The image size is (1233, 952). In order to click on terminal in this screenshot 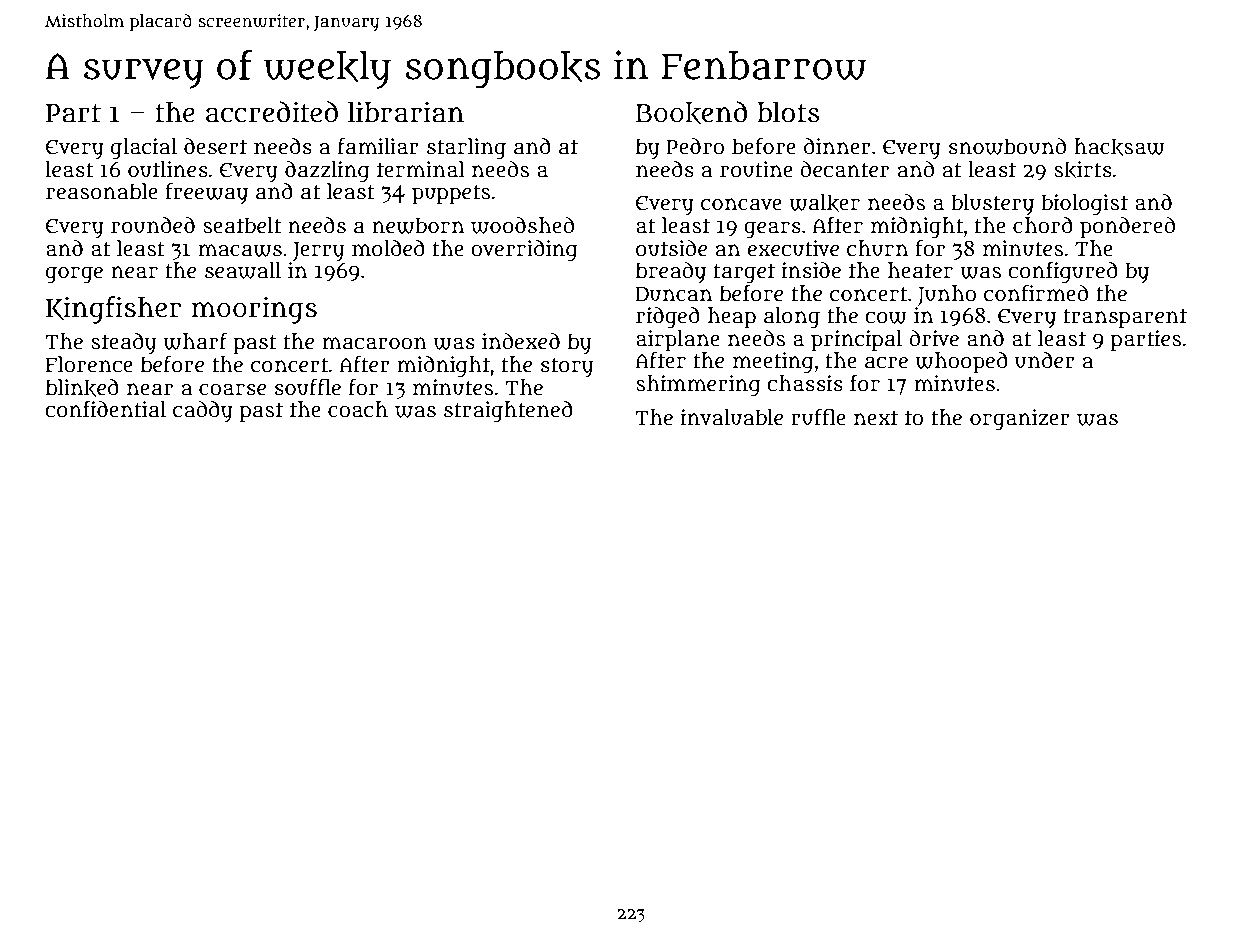, I will do `click(421, 169)`.
